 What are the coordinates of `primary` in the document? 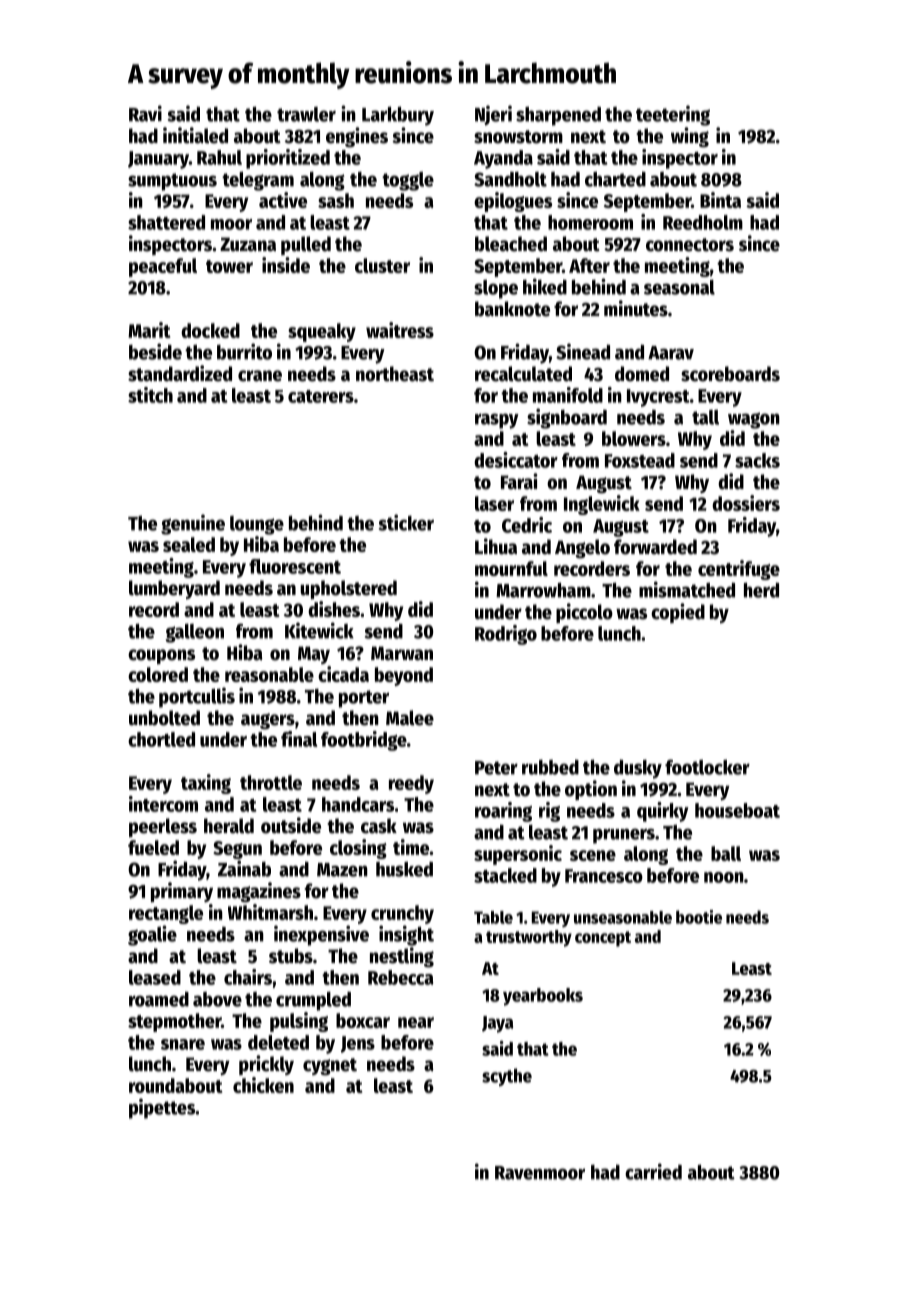 It's located at (182, 892).
